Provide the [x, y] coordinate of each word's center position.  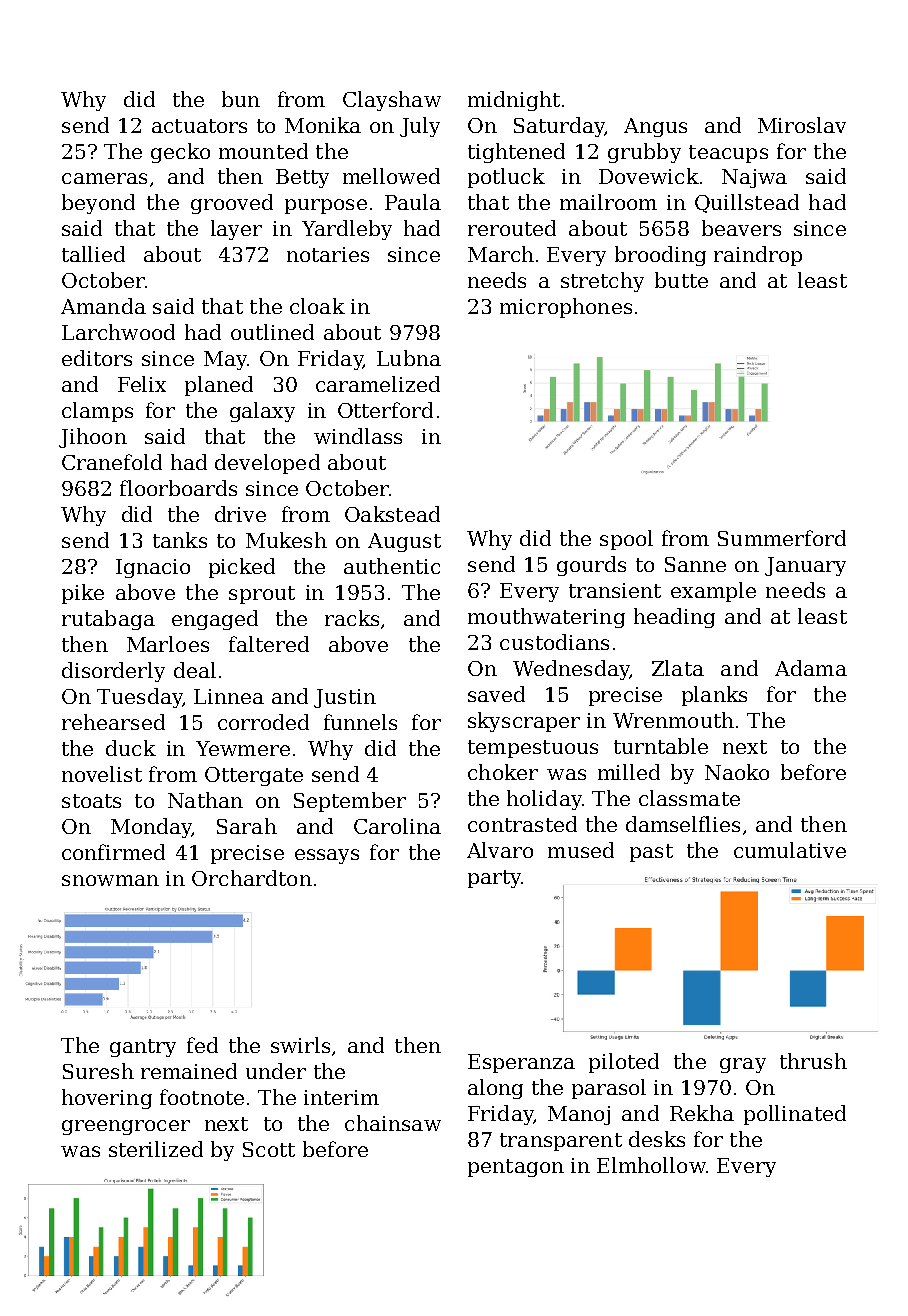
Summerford [782, 538]
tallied [93, 254]
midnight [514, 101]
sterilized [156, 1149]
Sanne [695, 564]
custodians [554, 642]
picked [242, 568]
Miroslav [802, 125]
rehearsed [113, 722]
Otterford [385, 410]
